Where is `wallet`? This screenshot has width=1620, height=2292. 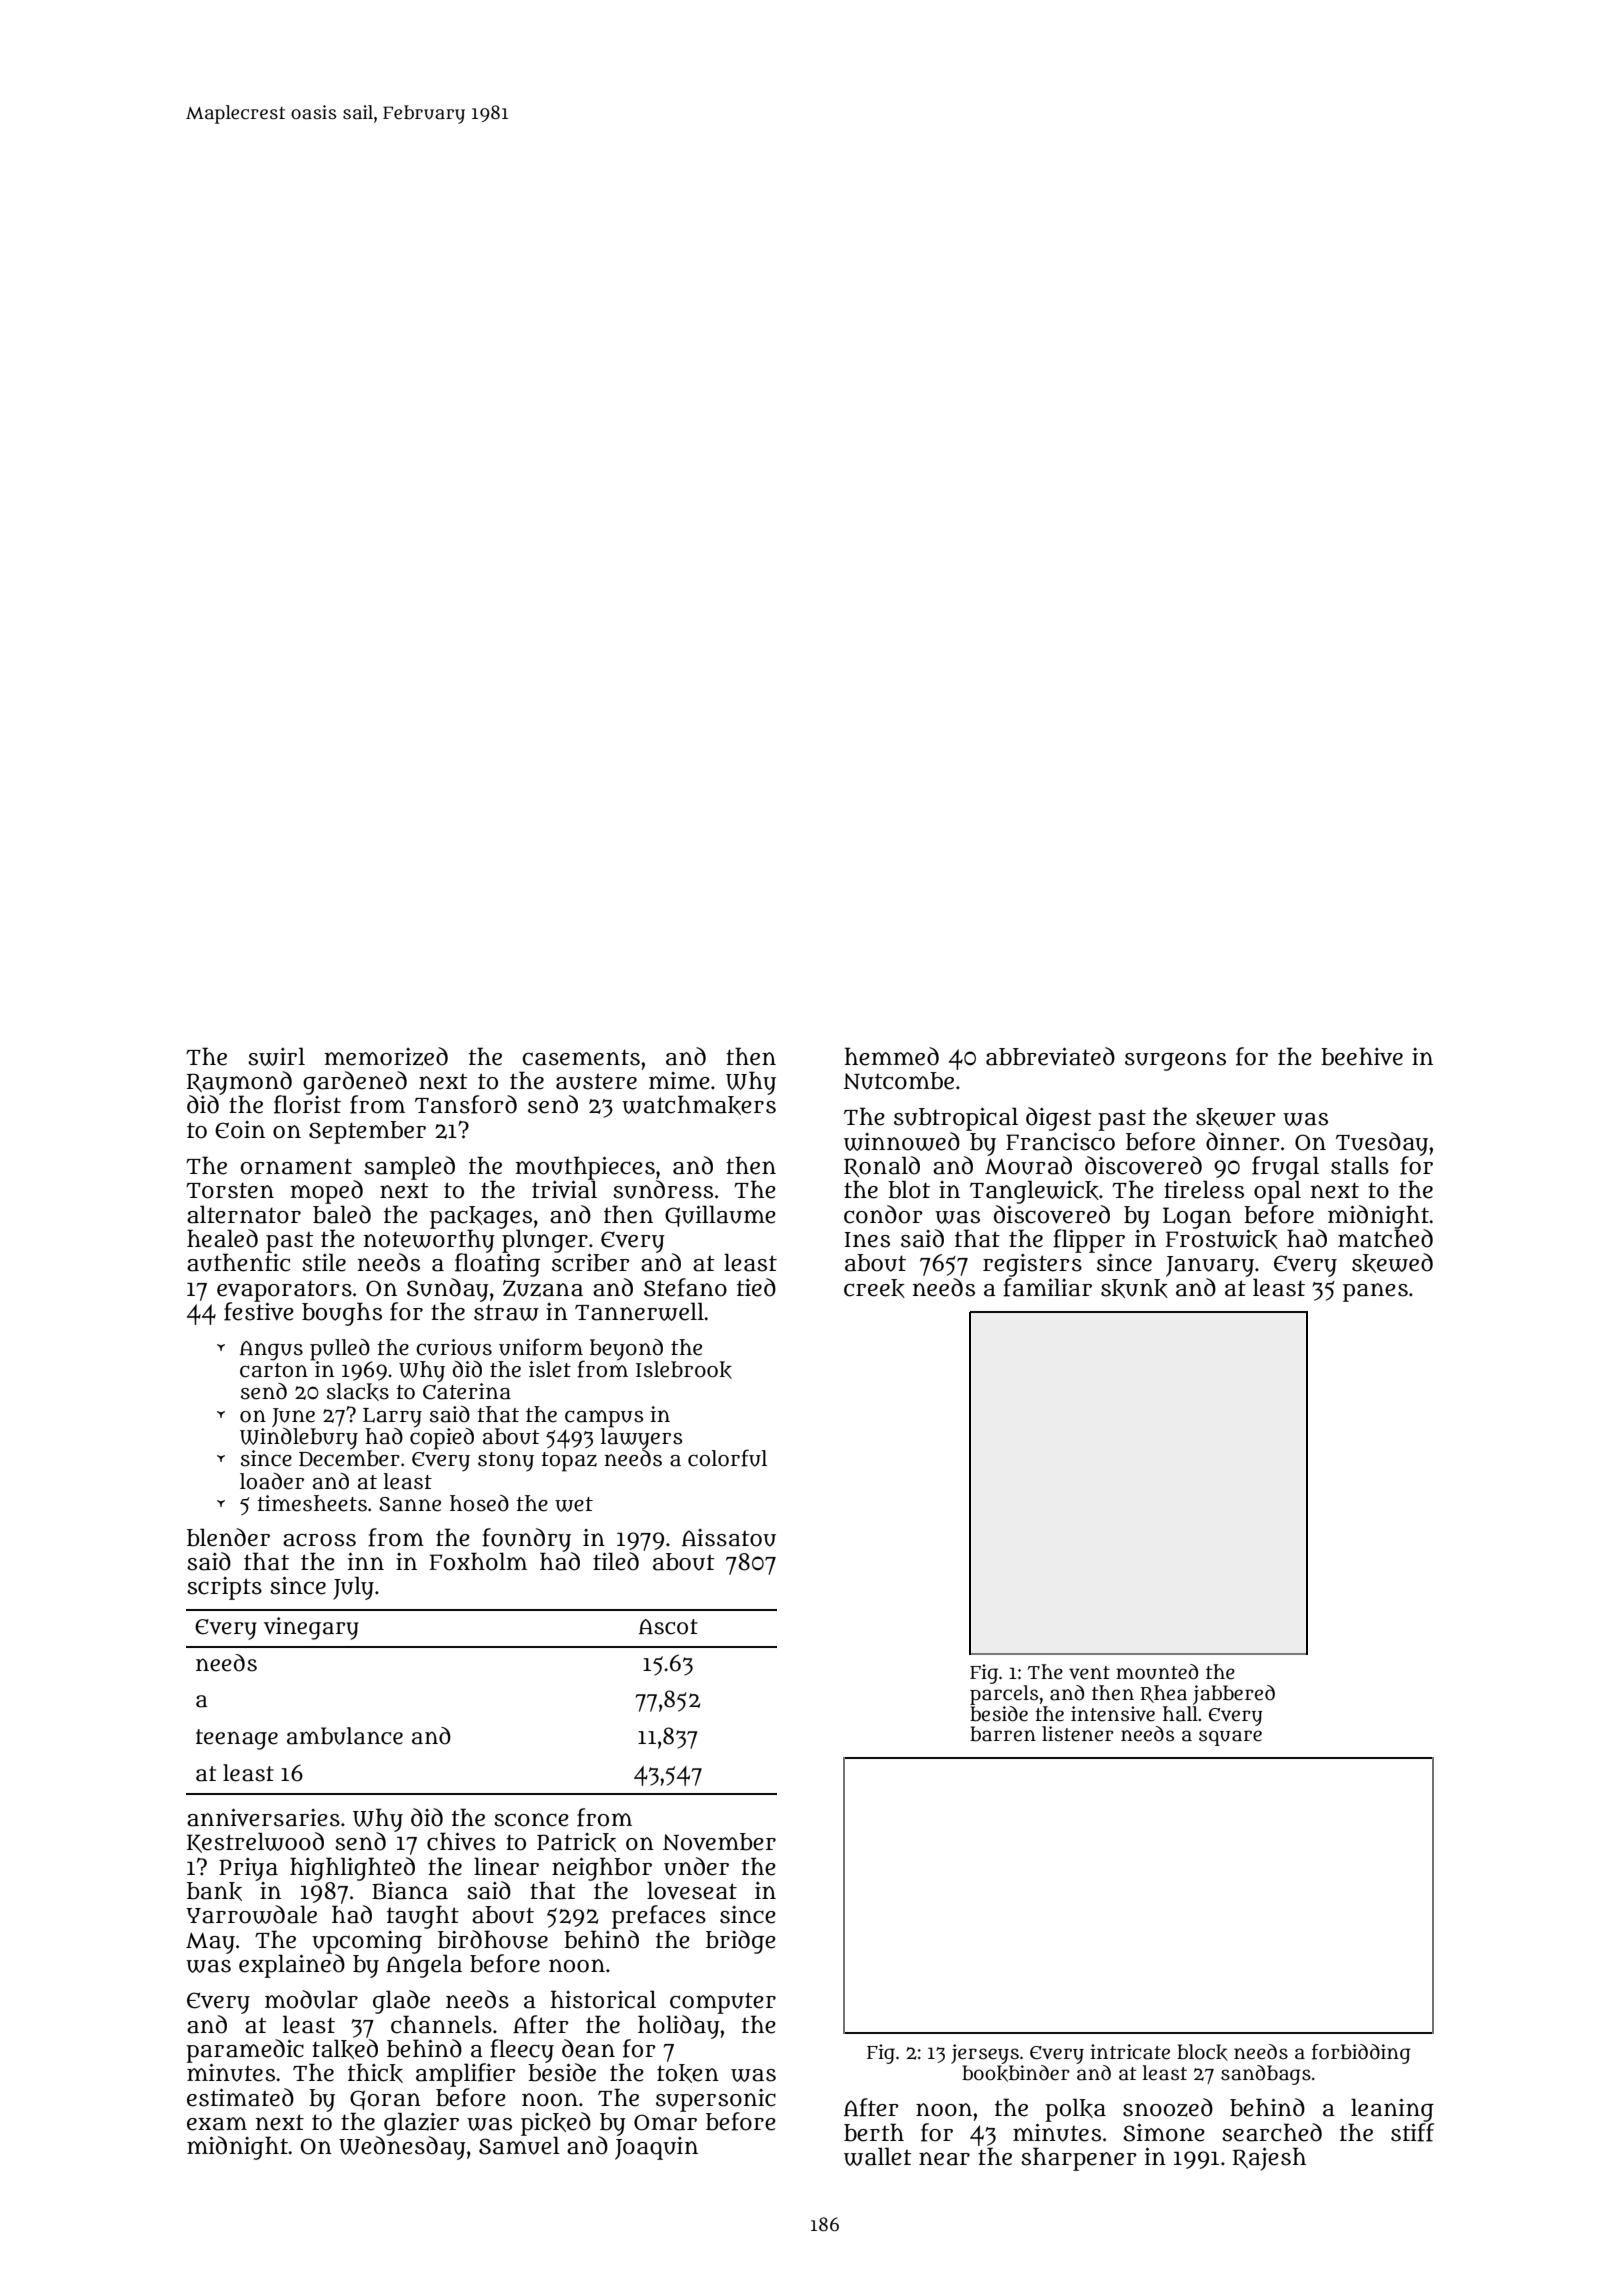
wallet is located at coordinates (878, 2156).
